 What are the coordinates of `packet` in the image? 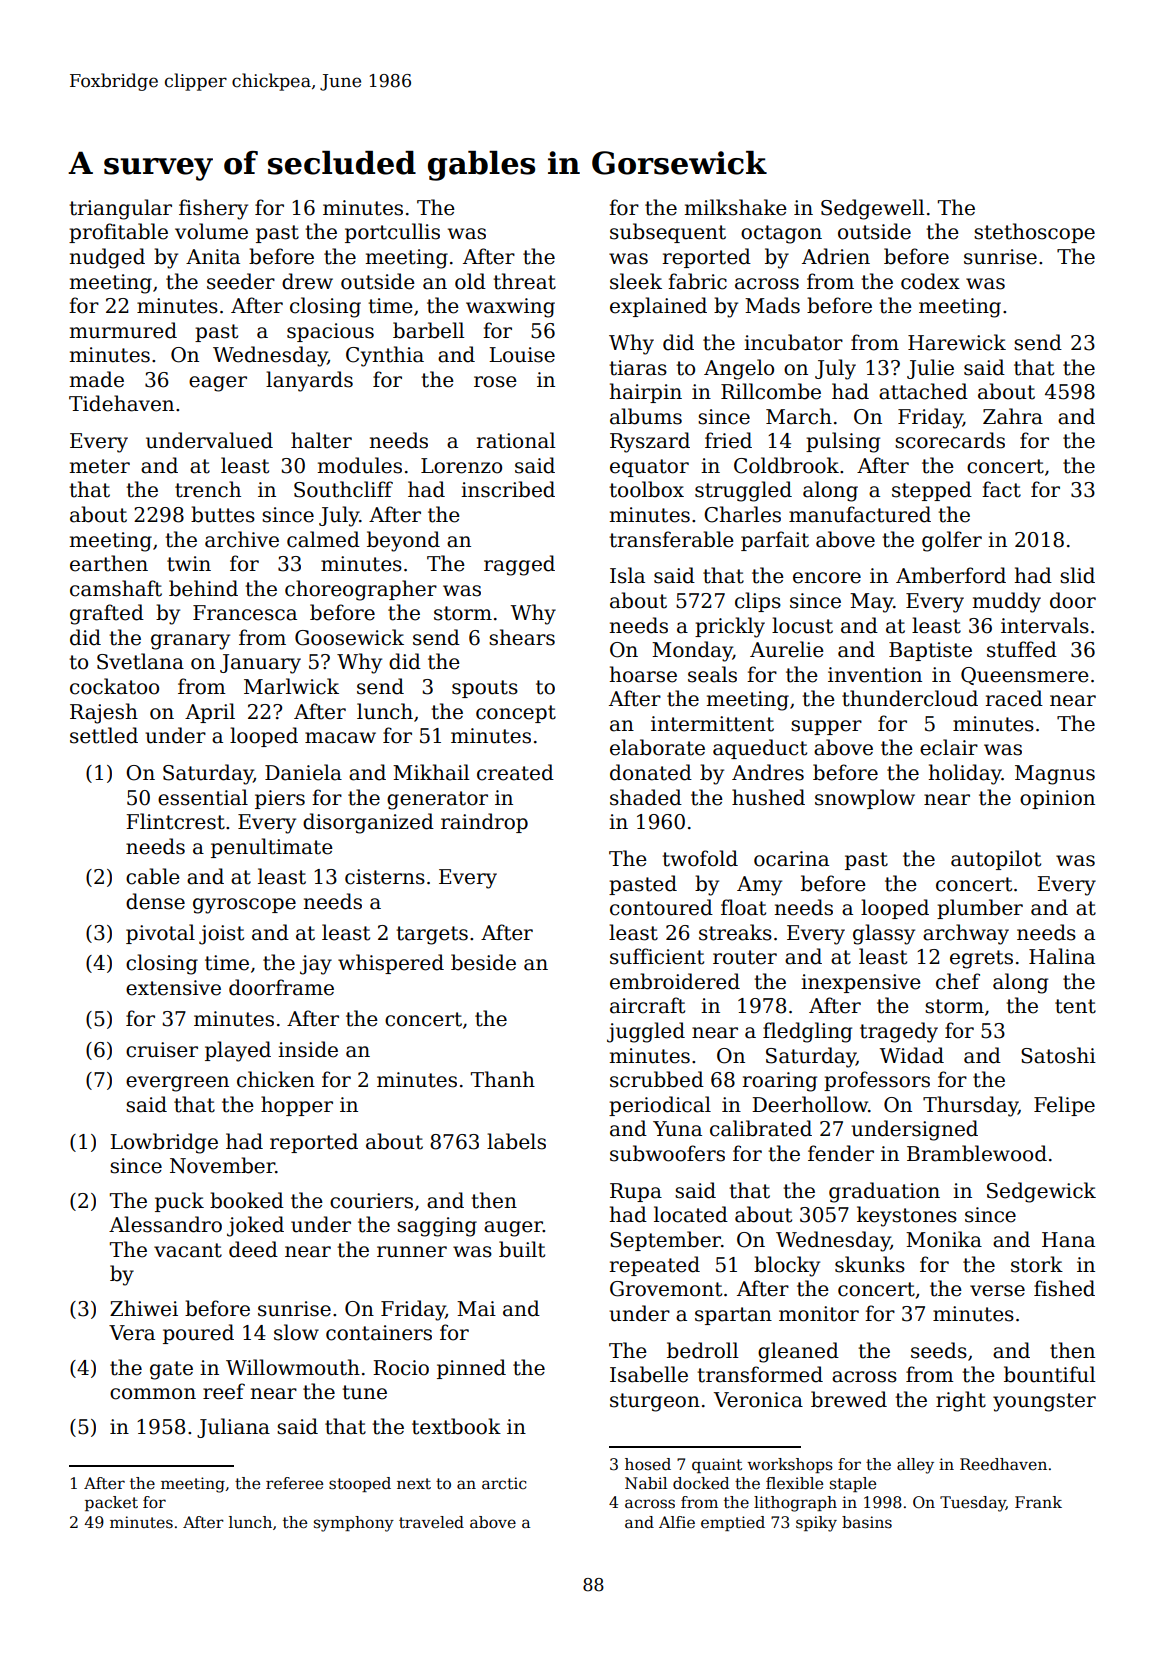 It's located at (111, 1503).
